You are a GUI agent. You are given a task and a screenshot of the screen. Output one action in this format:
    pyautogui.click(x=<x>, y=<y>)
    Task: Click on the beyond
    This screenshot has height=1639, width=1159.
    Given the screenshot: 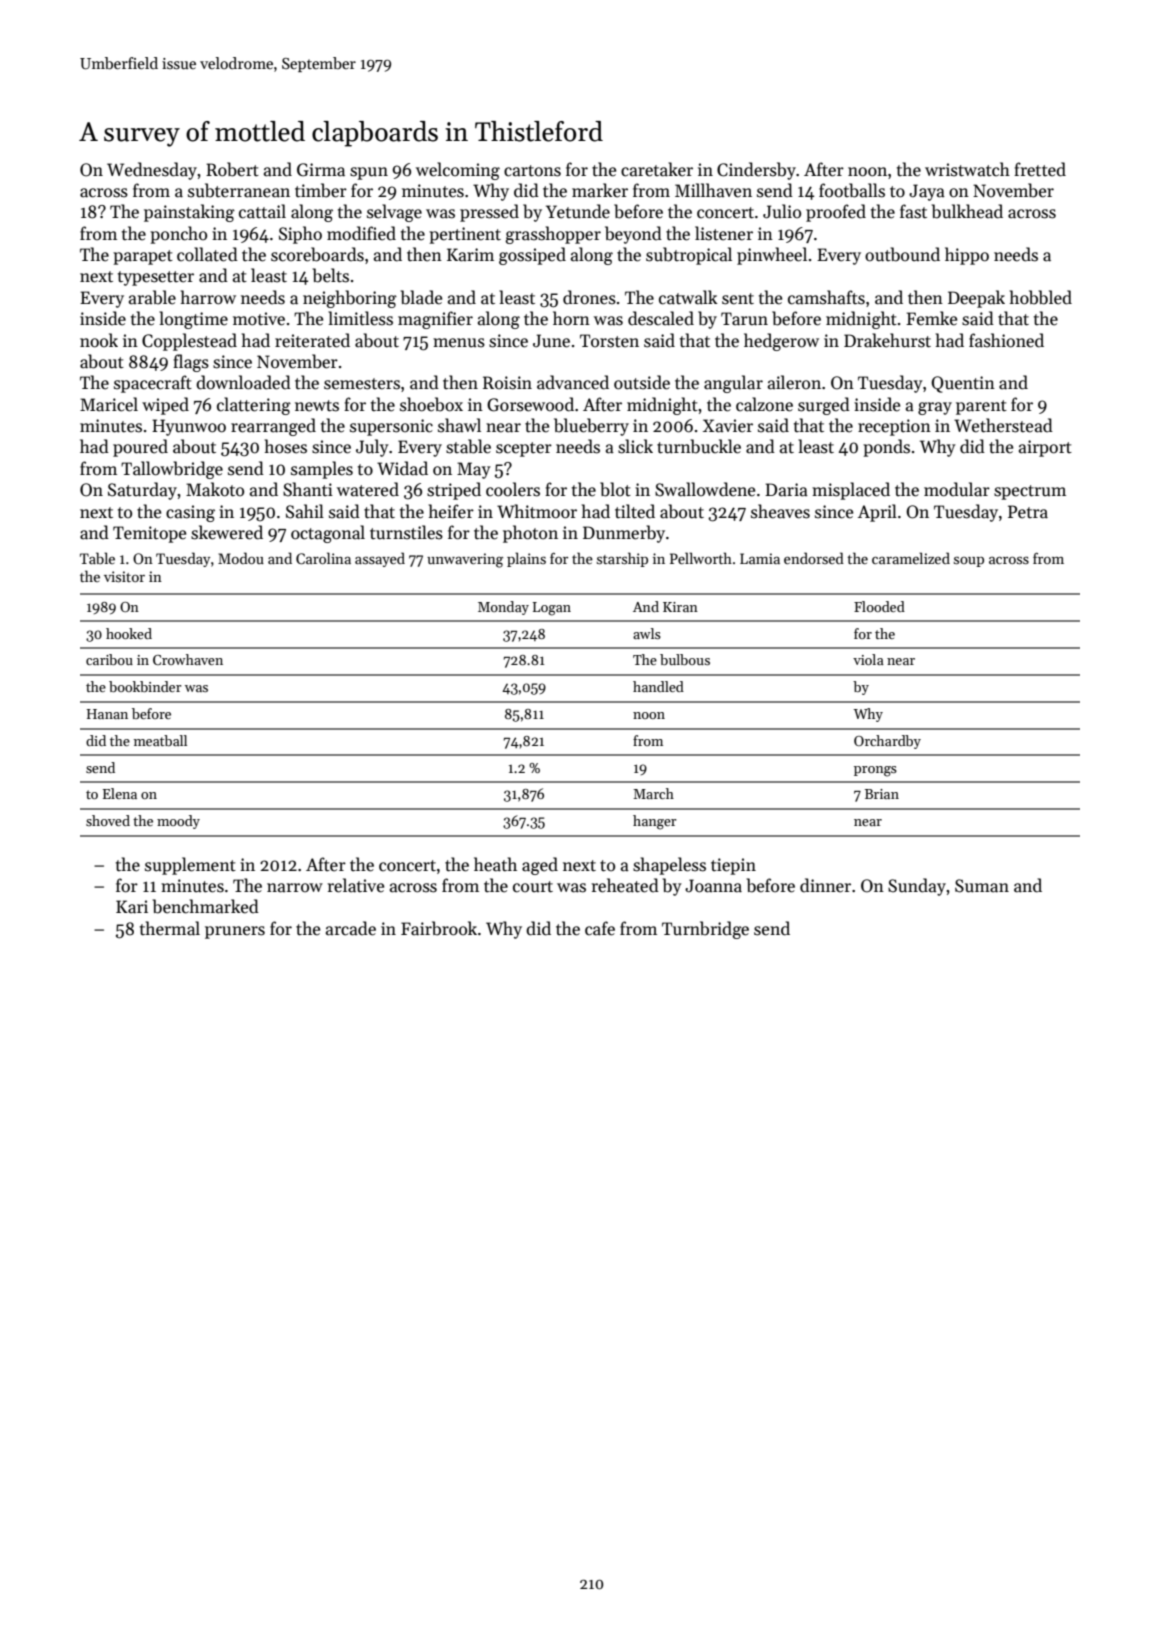 What is the action you would take?
    pyautogui.click(x=633, y=235)
